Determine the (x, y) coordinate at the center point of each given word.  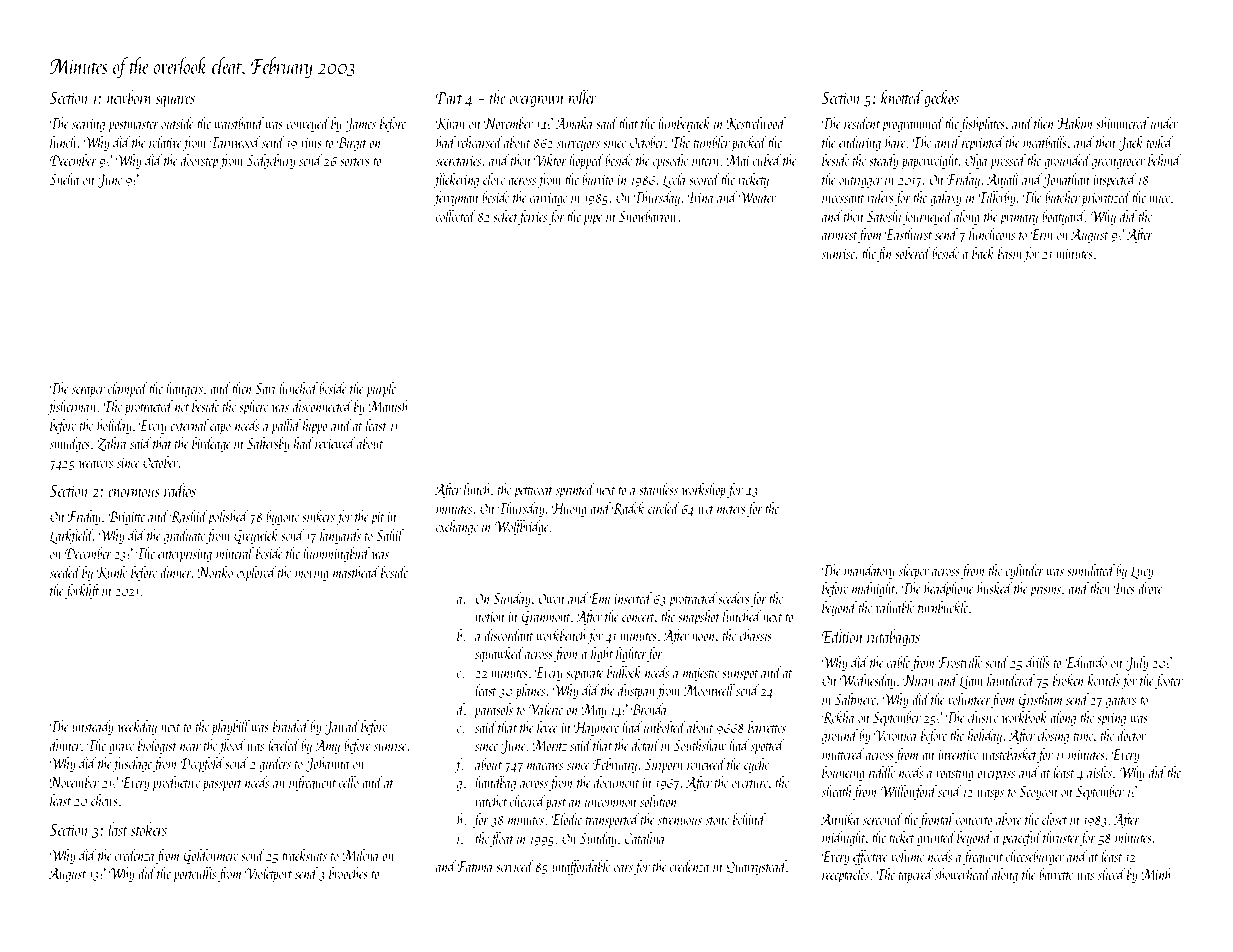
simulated (1091, 570)
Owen (551, 598)
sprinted (575, 490)
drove (1150, 588)
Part (449, 98)
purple (381, 389)
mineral (235, 553)
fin (884, 254)
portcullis (194, 874)
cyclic (756, 765)
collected (456, 216)
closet (1054, 819)
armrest (839, 236)
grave (121, 749)
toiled (1160, 142)
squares (175, 101)
